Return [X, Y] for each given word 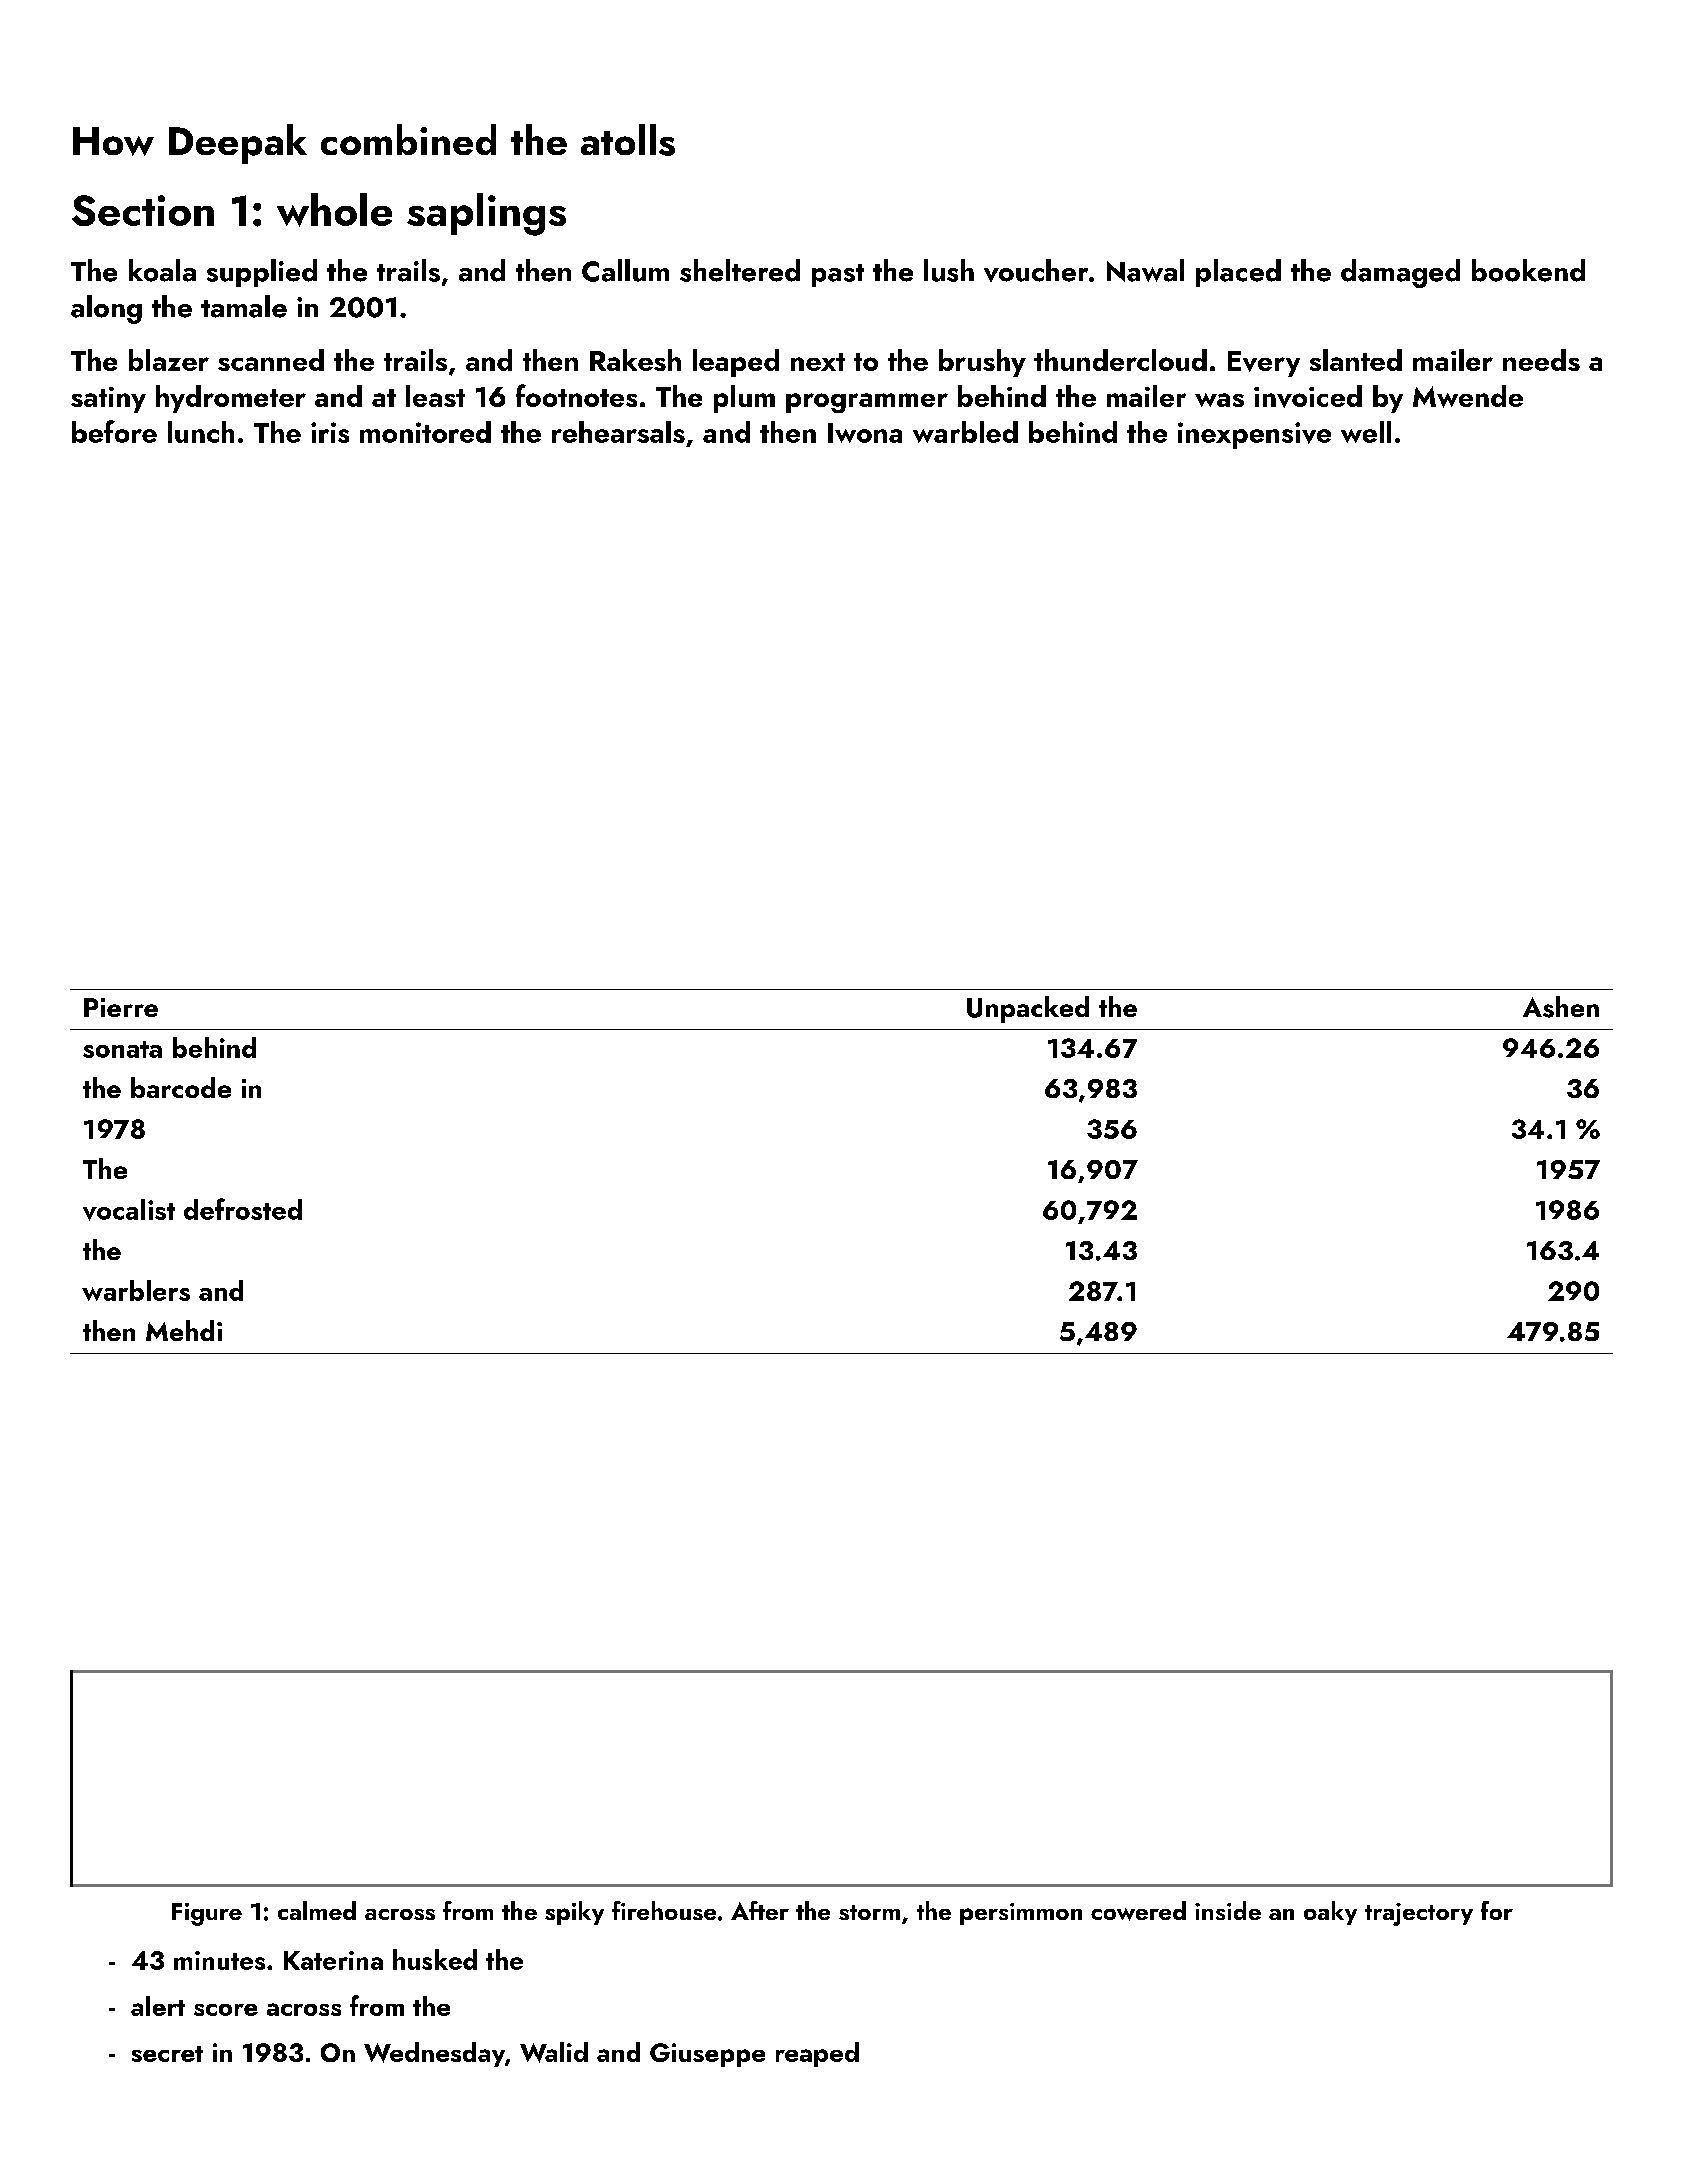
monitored [425, 432]
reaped [817, 2054]
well [1366, 432]
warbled [965, 432]
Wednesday [434, 2054]
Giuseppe [707, 2055]
